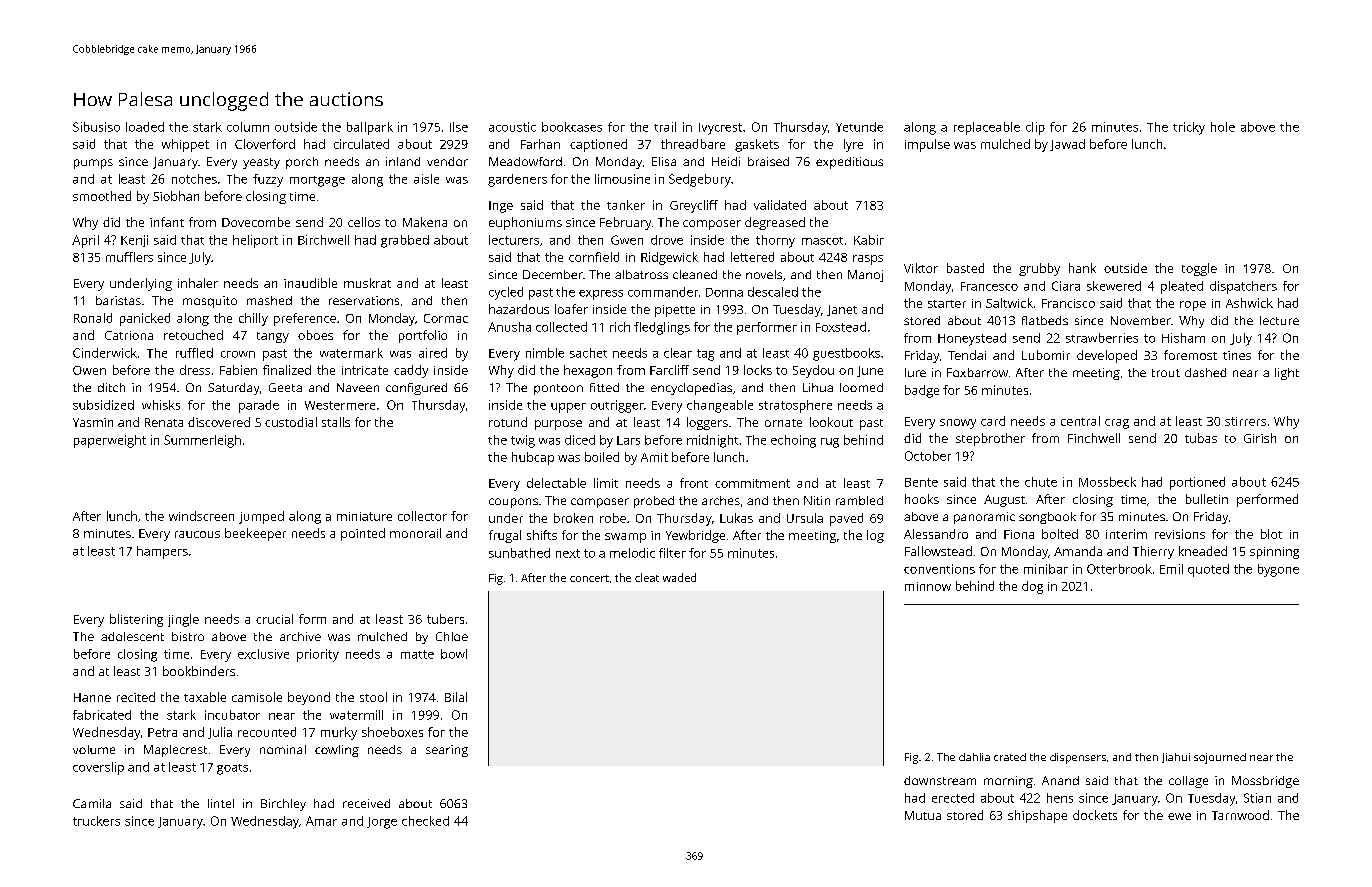 The height and width of the page is (887, 1372). I want to click on hole, so click(1223, 127).
